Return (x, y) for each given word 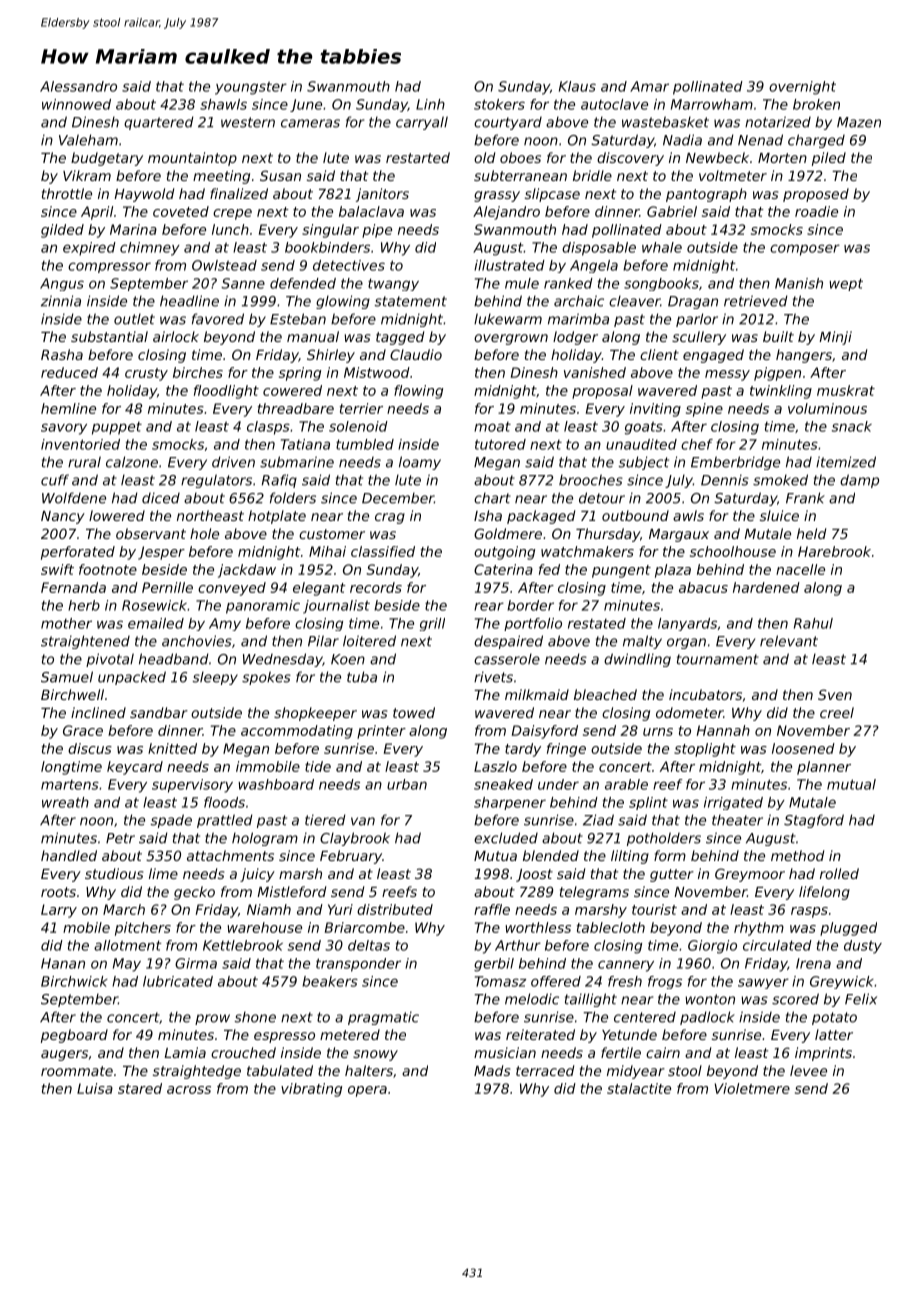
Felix (861, 999)
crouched (243, 1052)
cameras (310, 123)
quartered (159, 123)
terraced (545, 1070)
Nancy (63, 517)
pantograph (706, 195)
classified (383, 551)
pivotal (110, 660)
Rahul (813, 623)
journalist (336, 607)
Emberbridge (735, 463)
